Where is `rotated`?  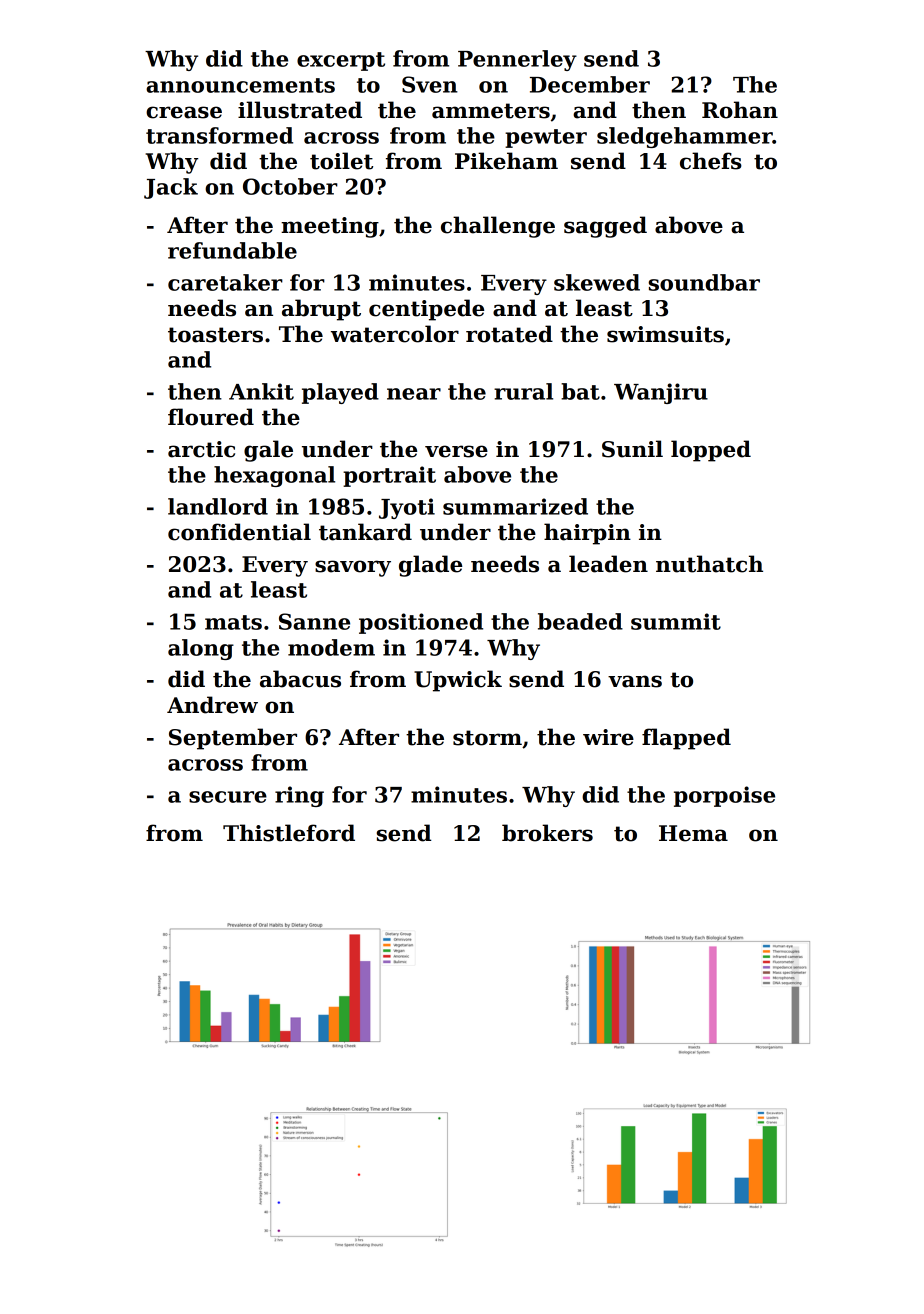 rotated is located at coordinates (509, 334).
